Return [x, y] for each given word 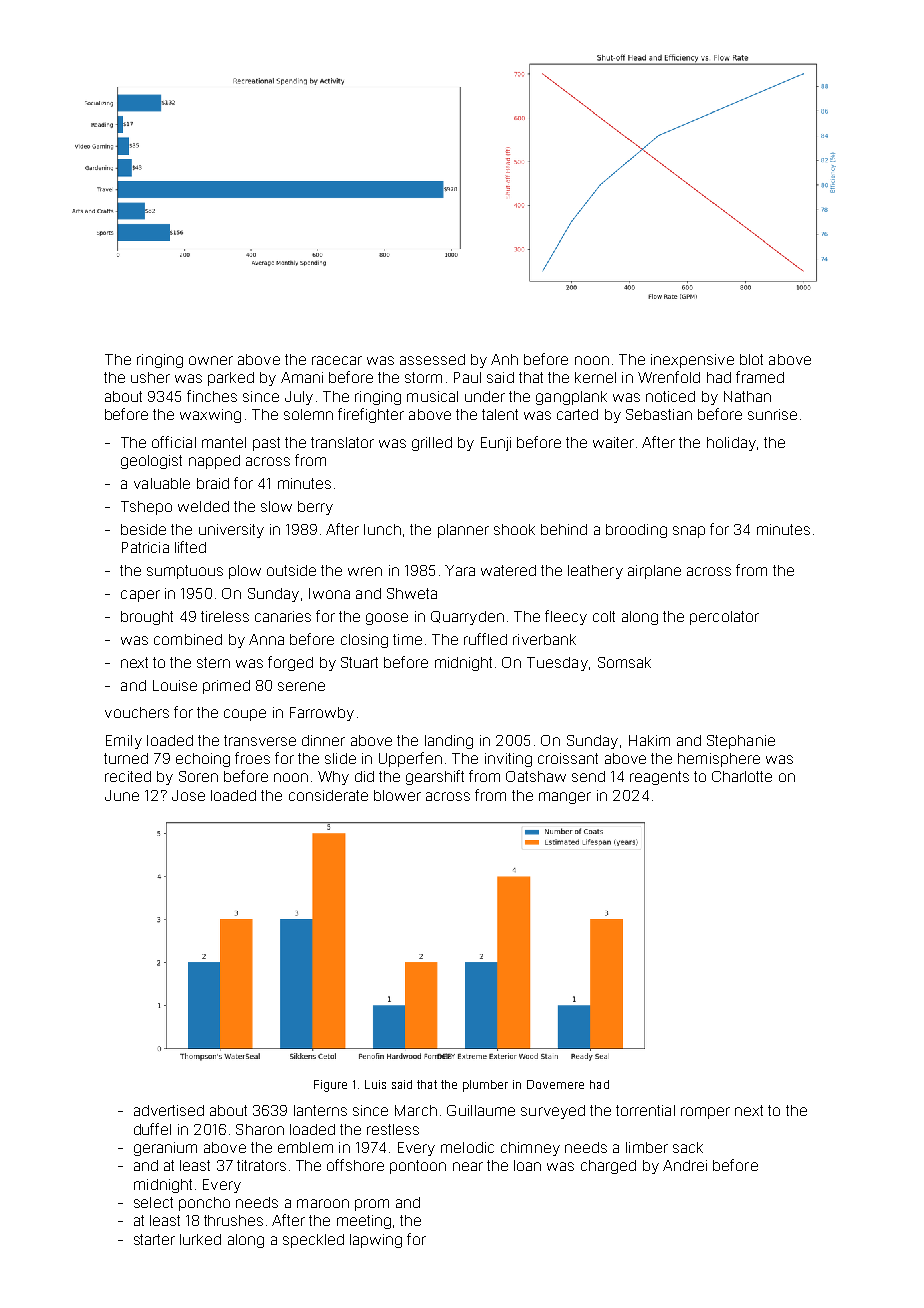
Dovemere [555, 1084]
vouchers [137, 712]
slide [340, 758]
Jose [188, 795]
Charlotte [742, 776]
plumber [485, 1086]
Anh [504, 359]
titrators [261, 1165]
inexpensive [692, 361]
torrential [645, 1110]
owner [211, 360]
